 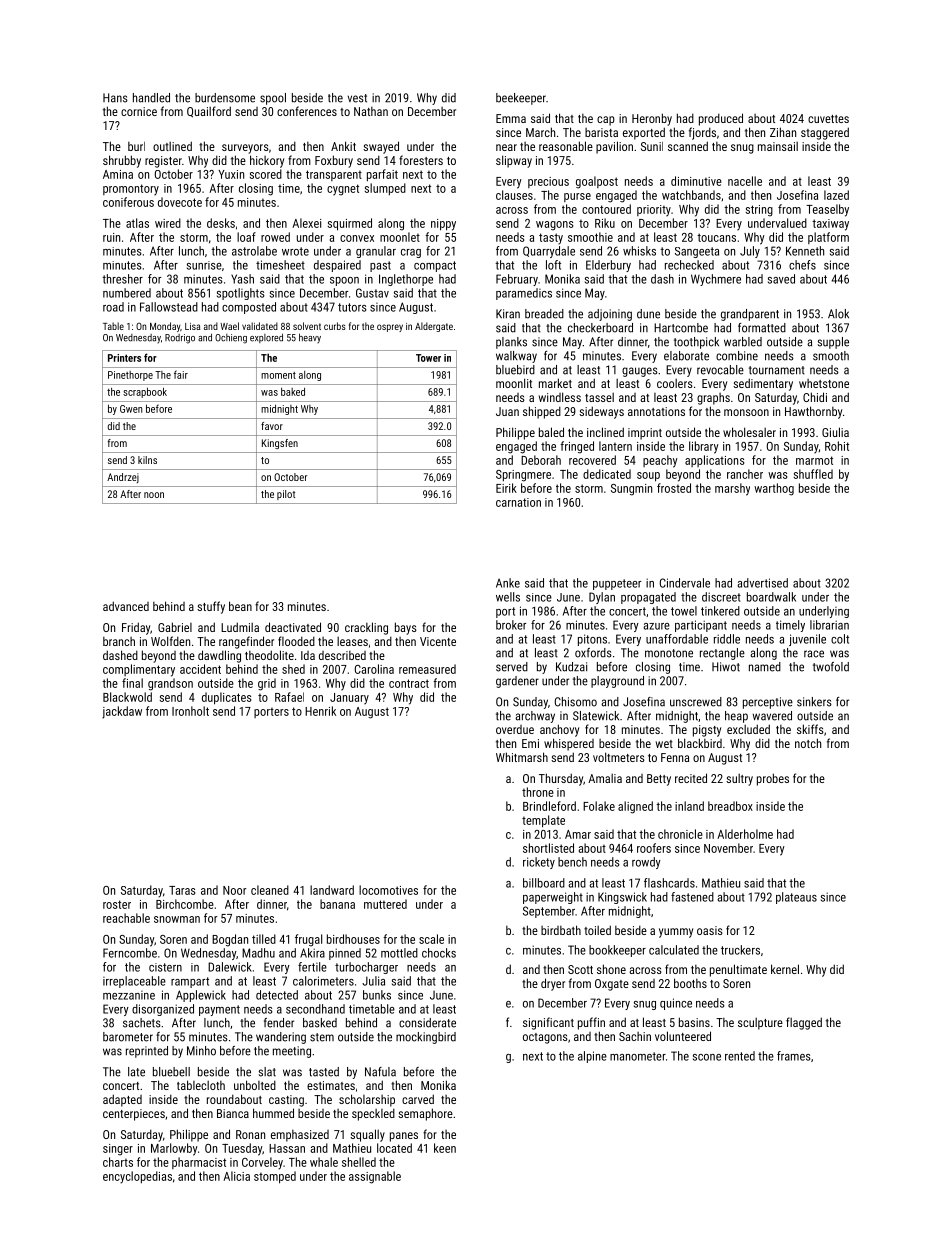 I want to click on unscrewed, so click(x=696, y=702).
